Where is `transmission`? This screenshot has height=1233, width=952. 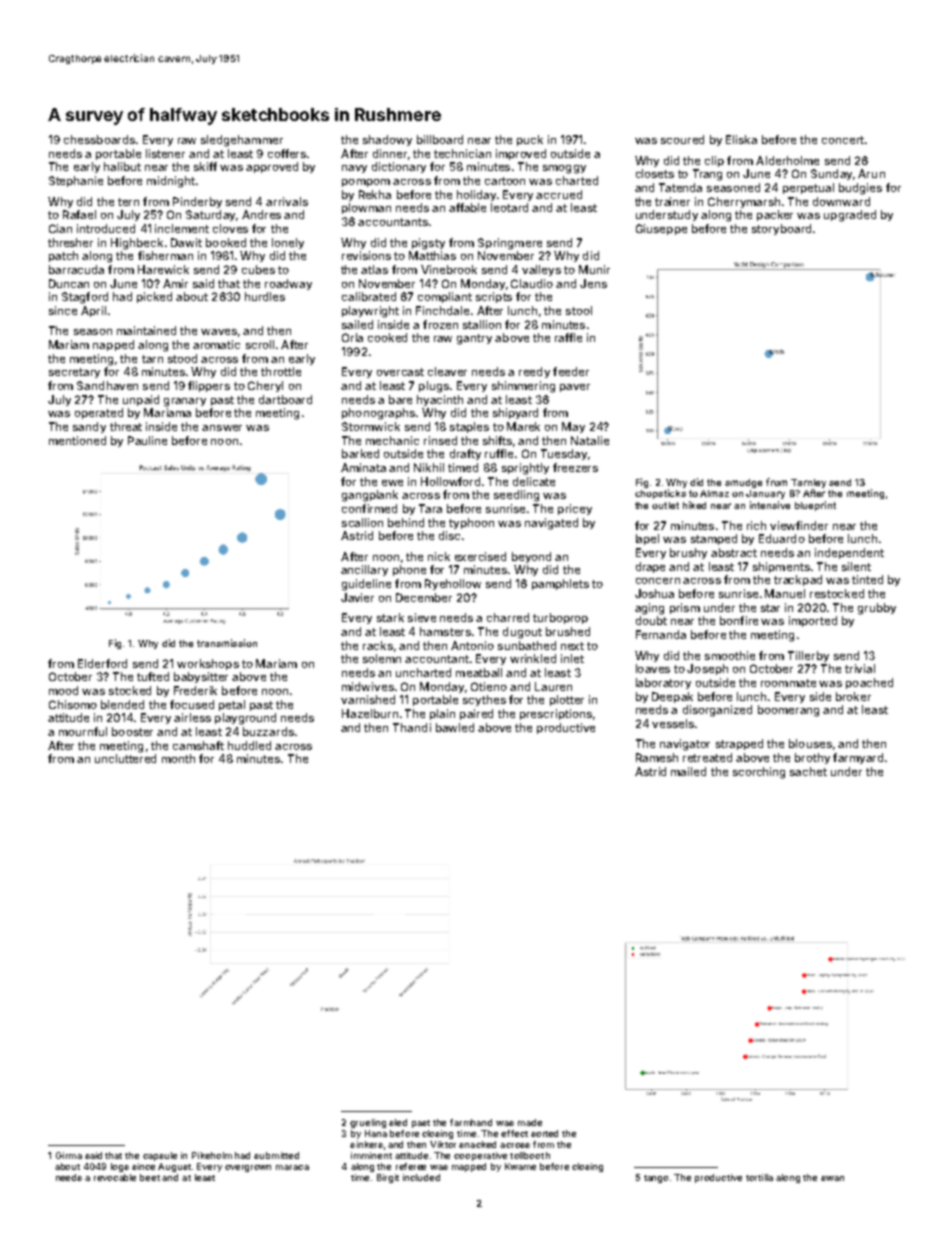 transmission is located at coordinates (227, 643).
